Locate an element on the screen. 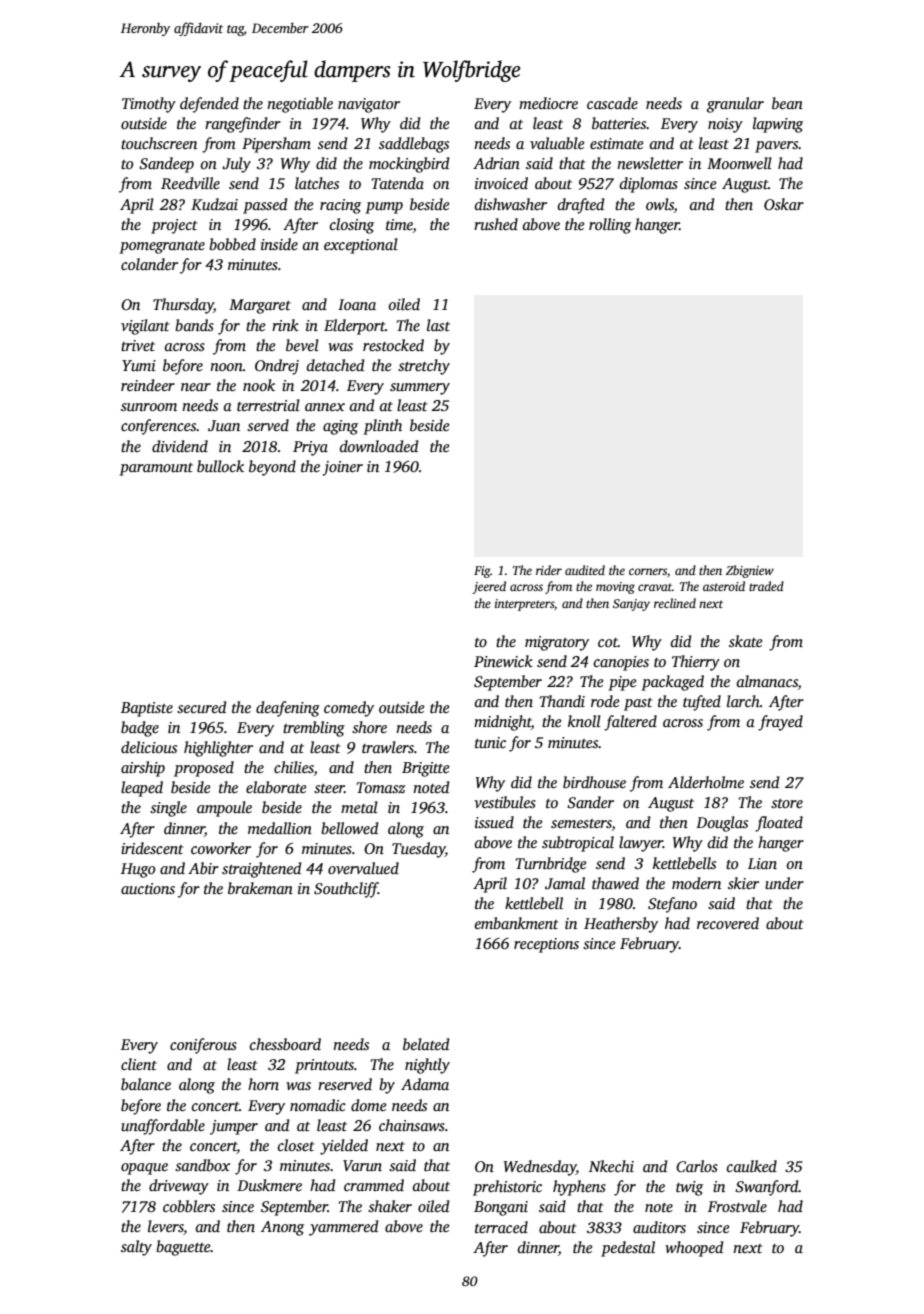 This screenshot has width=924, height=1314. jumper is located at coordinates (234, 1127).
